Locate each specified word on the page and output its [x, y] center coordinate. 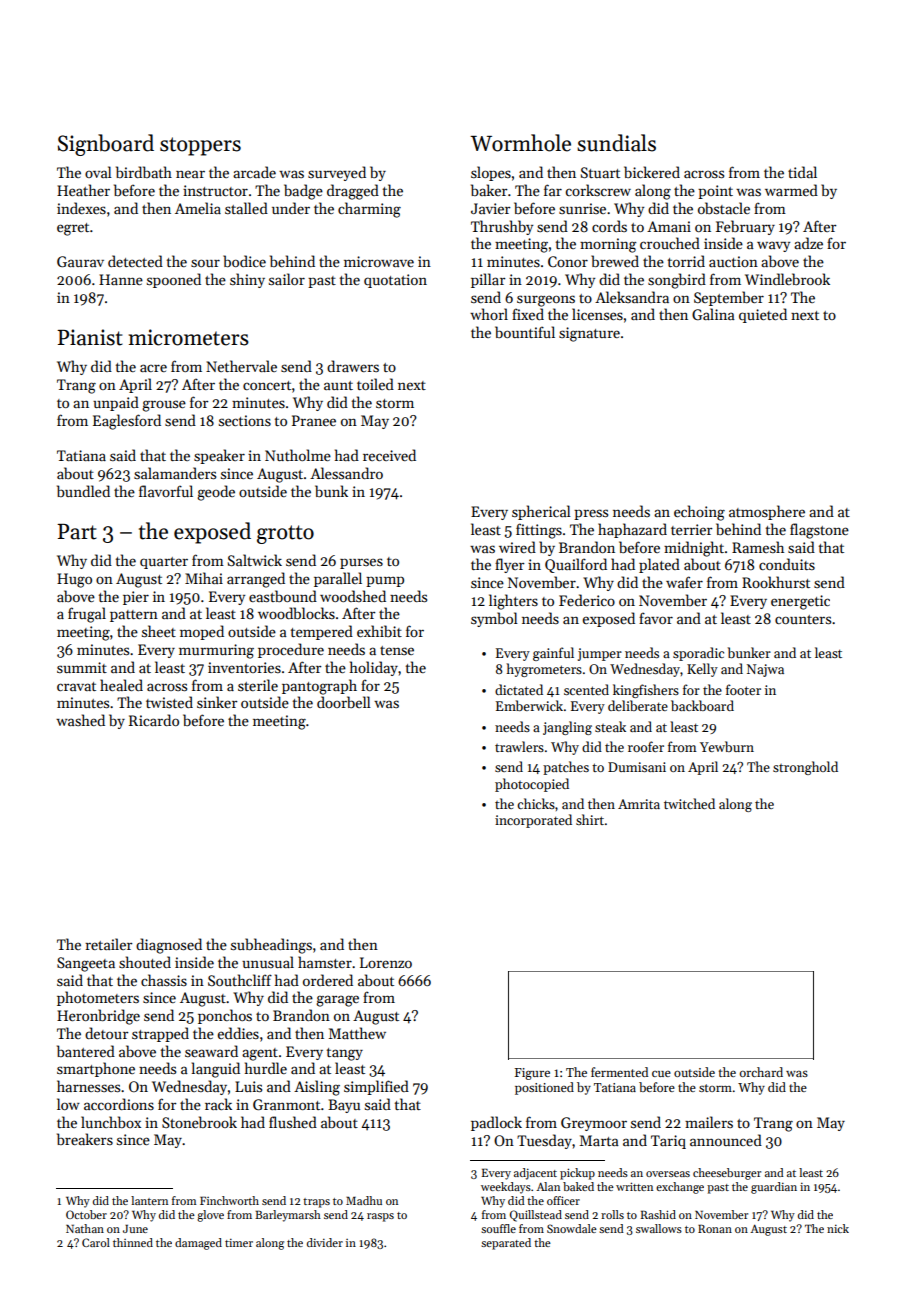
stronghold [805, 768]
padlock [496, 1123]
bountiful [525, 332]
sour [205, 263]
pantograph [319, 687]
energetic [800, 602]
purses [361, 563]
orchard [761, 1072]
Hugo [74, 580]
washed [80, 720]
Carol [96, 1242]
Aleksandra [632, 297]
